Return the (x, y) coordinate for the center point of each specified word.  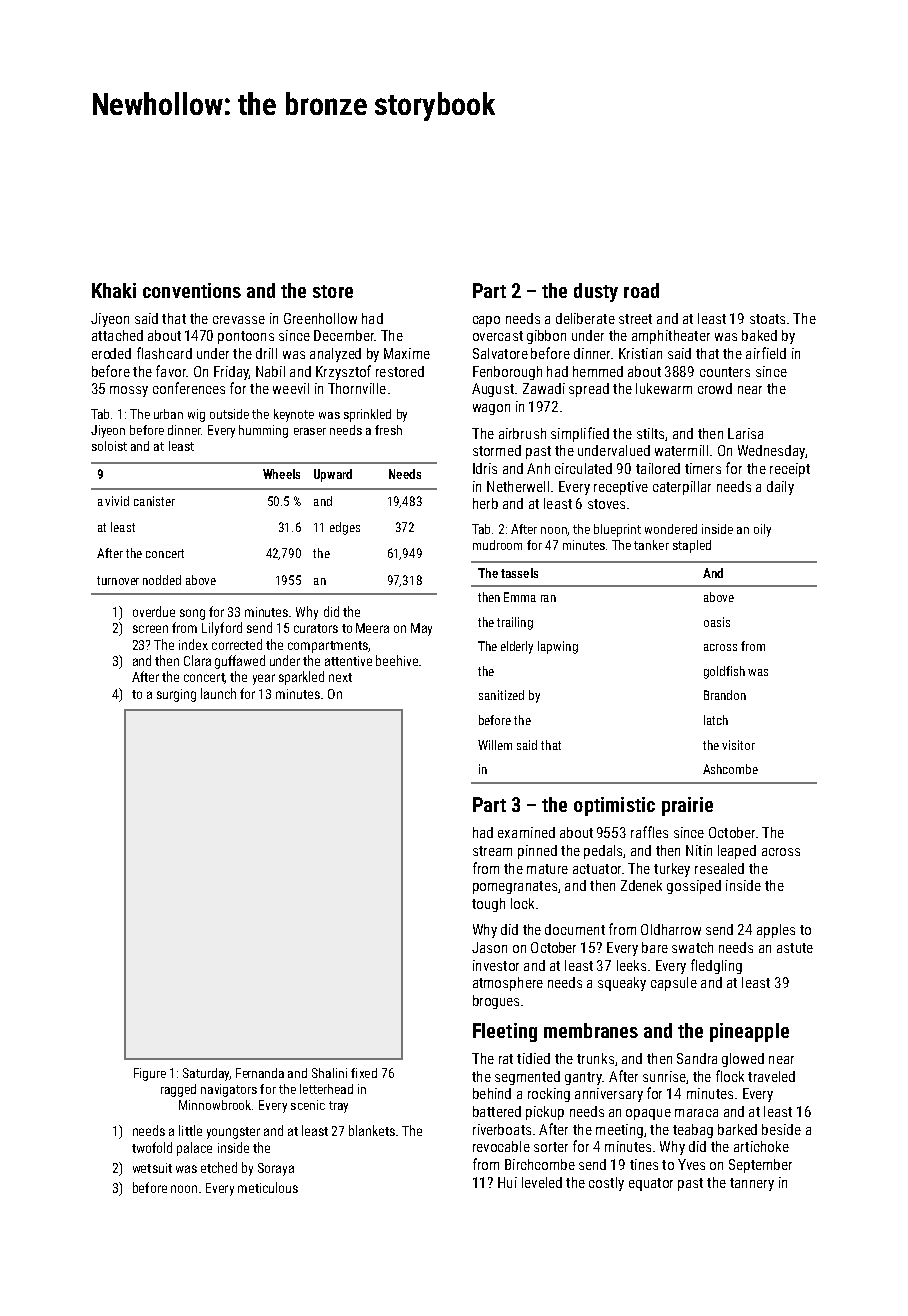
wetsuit (152, 1168)
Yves (691, 1164)
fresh (388, 430)
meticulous (268, 1187)
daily (780, 488)
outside (229, 414)
